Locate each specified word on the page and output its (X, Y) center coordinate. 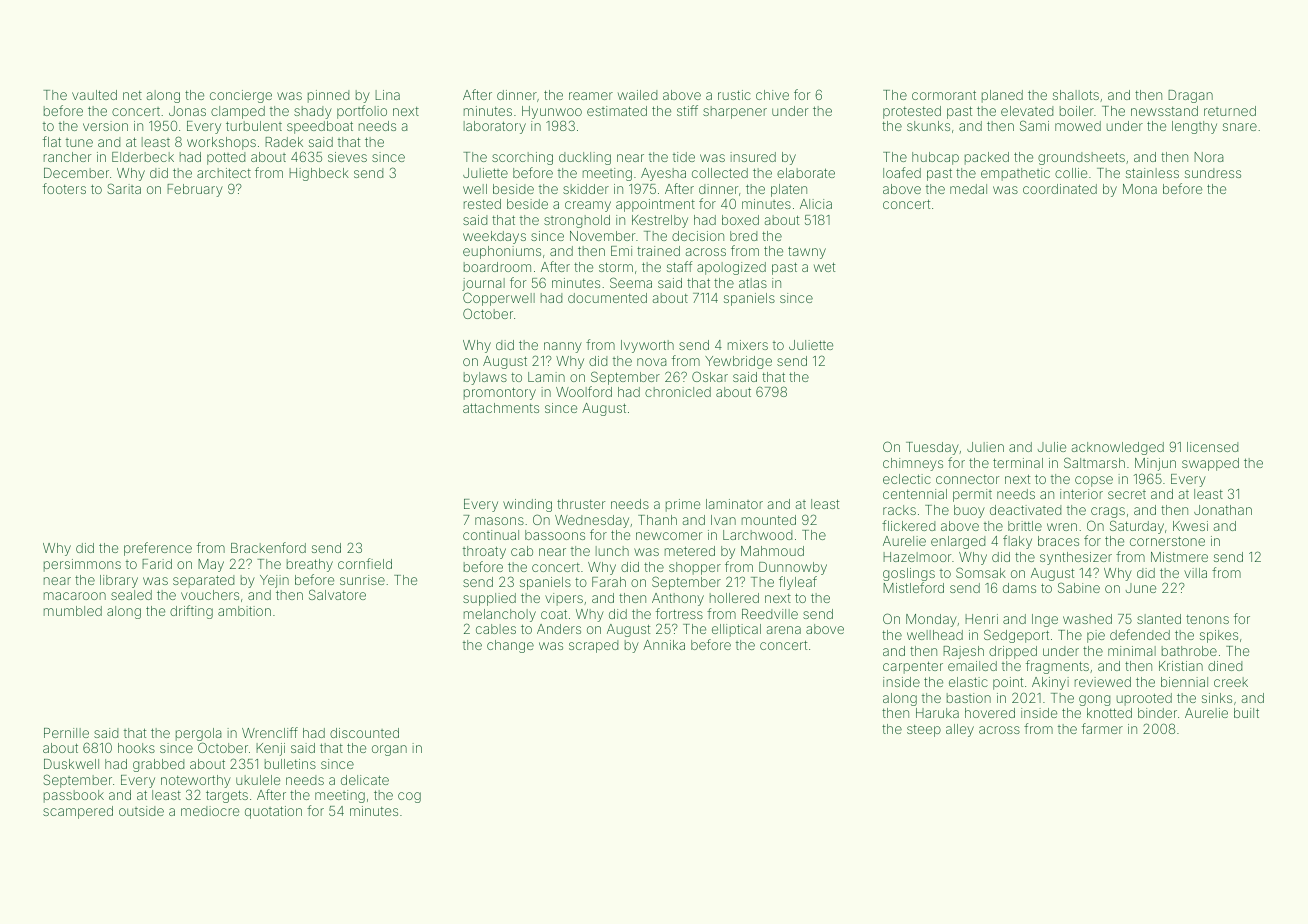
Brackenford (268, 547)
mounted (769, 520)
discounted (364, 733)
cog (409, 797)
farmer (1102, 728)
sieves (347, 157)
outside (141, 811)
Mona (1140, 189)
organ (389, 750)
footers (64, 188)
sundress (1213, 173)
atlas (753, 283)
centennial (915, 494)
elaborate (806, 173)
